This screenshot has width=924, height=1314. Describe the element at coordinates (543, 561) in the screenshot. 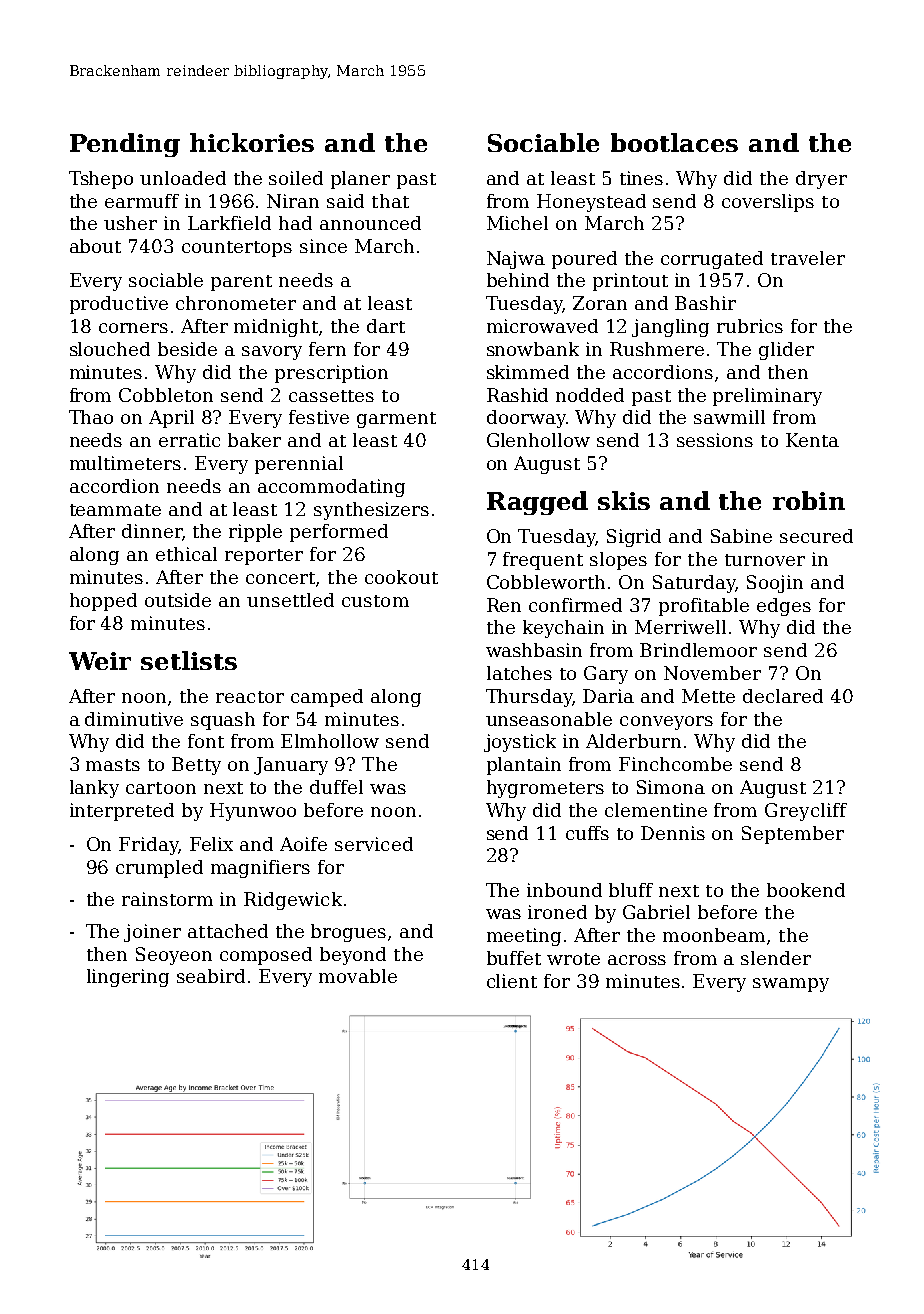

I see `frequent` at that location.
